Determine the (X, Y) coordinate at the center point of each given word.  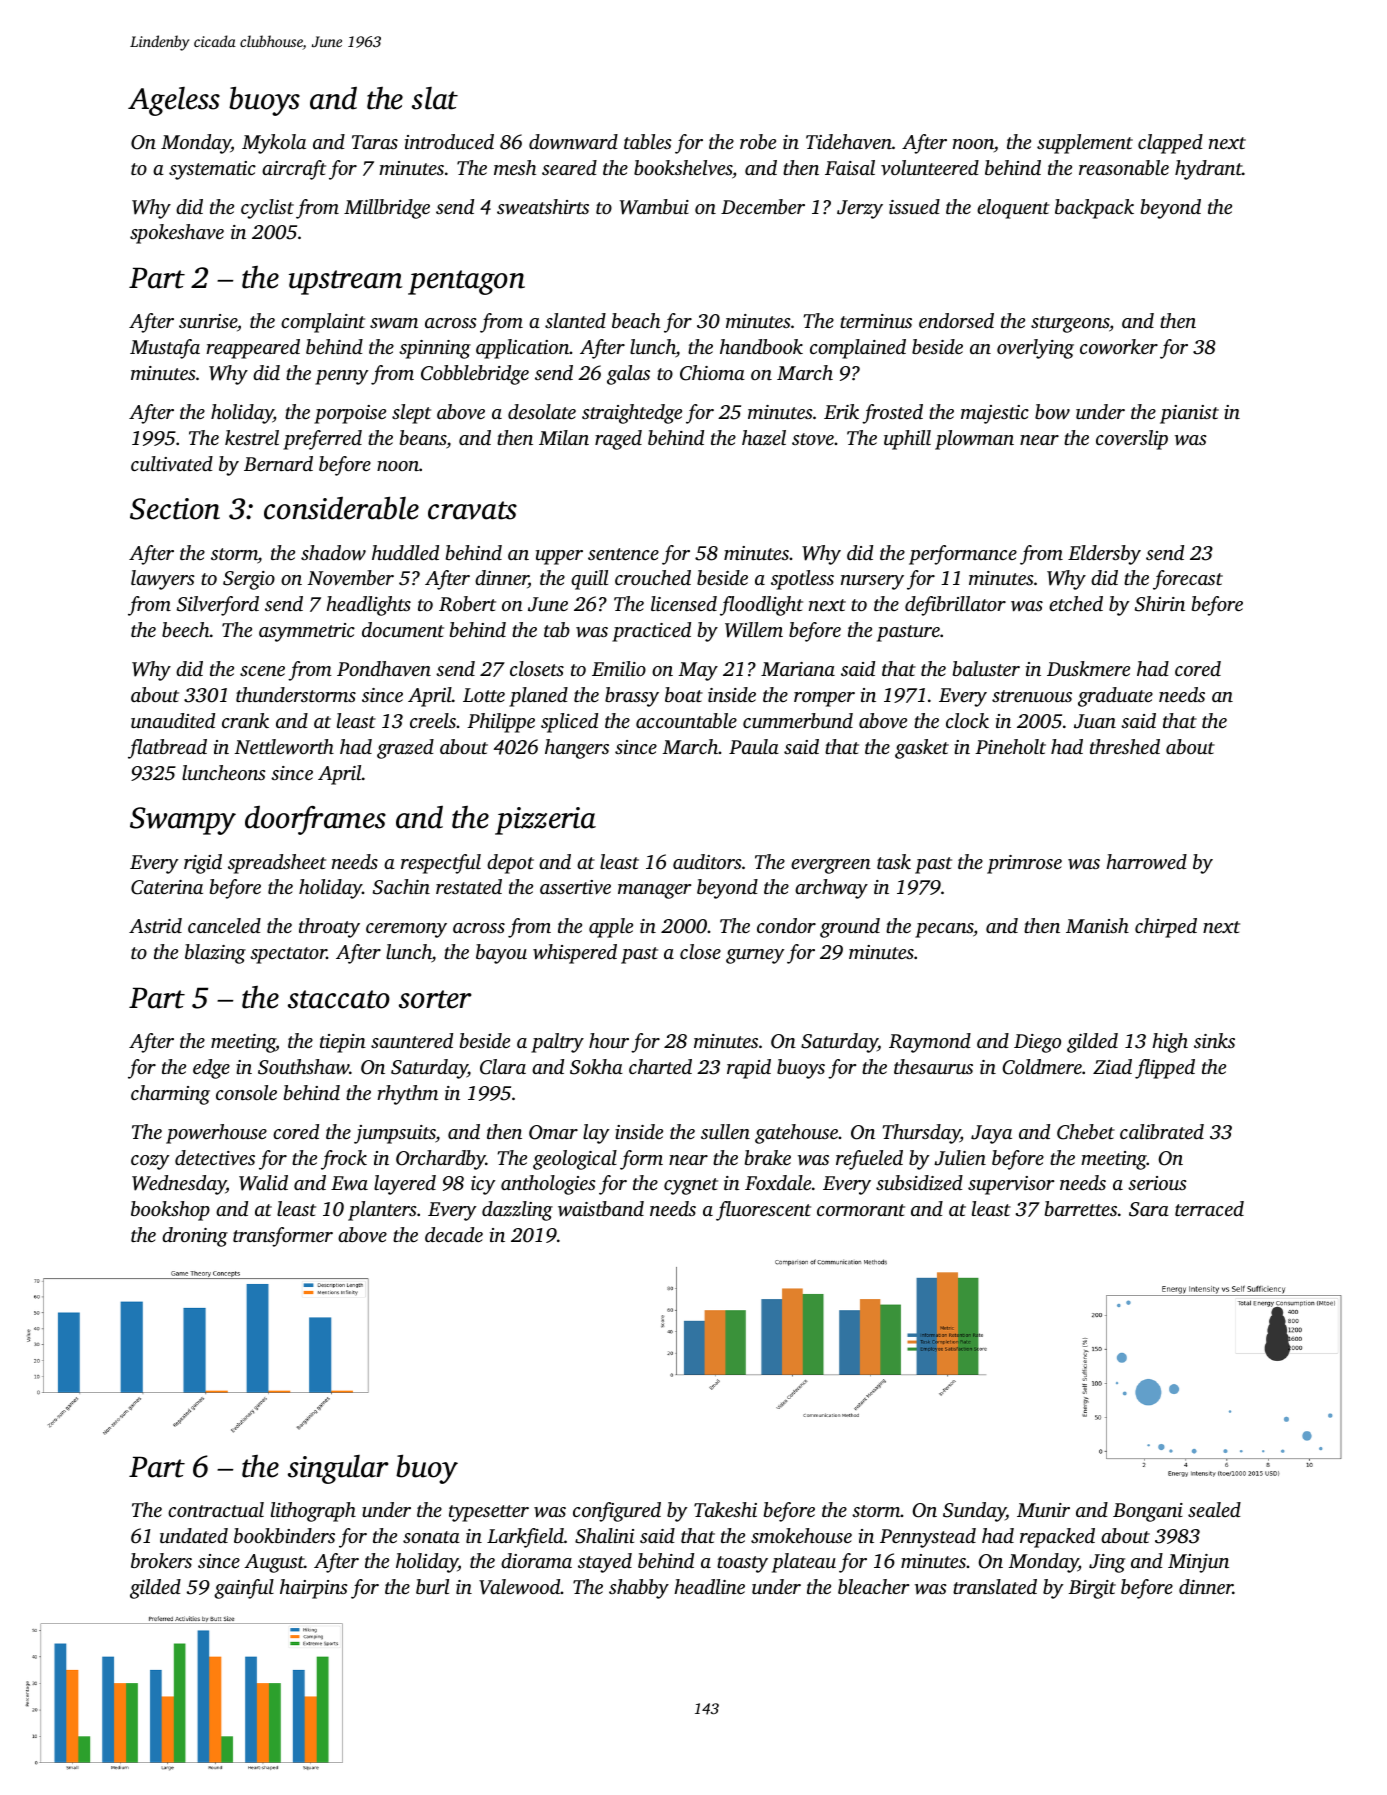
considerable (341, 508)
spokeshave (177, 234)
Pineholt (1010, 746)
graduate (1115, 697)
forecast (1188, 580)
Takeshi (725, 1509)
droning (195, 1237)
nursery (872, 582)
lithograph (313, 1512)
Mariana (798, 669)
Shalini (604, 1536)
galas (628, 375)
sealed (1214, 1509)
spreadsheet (277, 864)
